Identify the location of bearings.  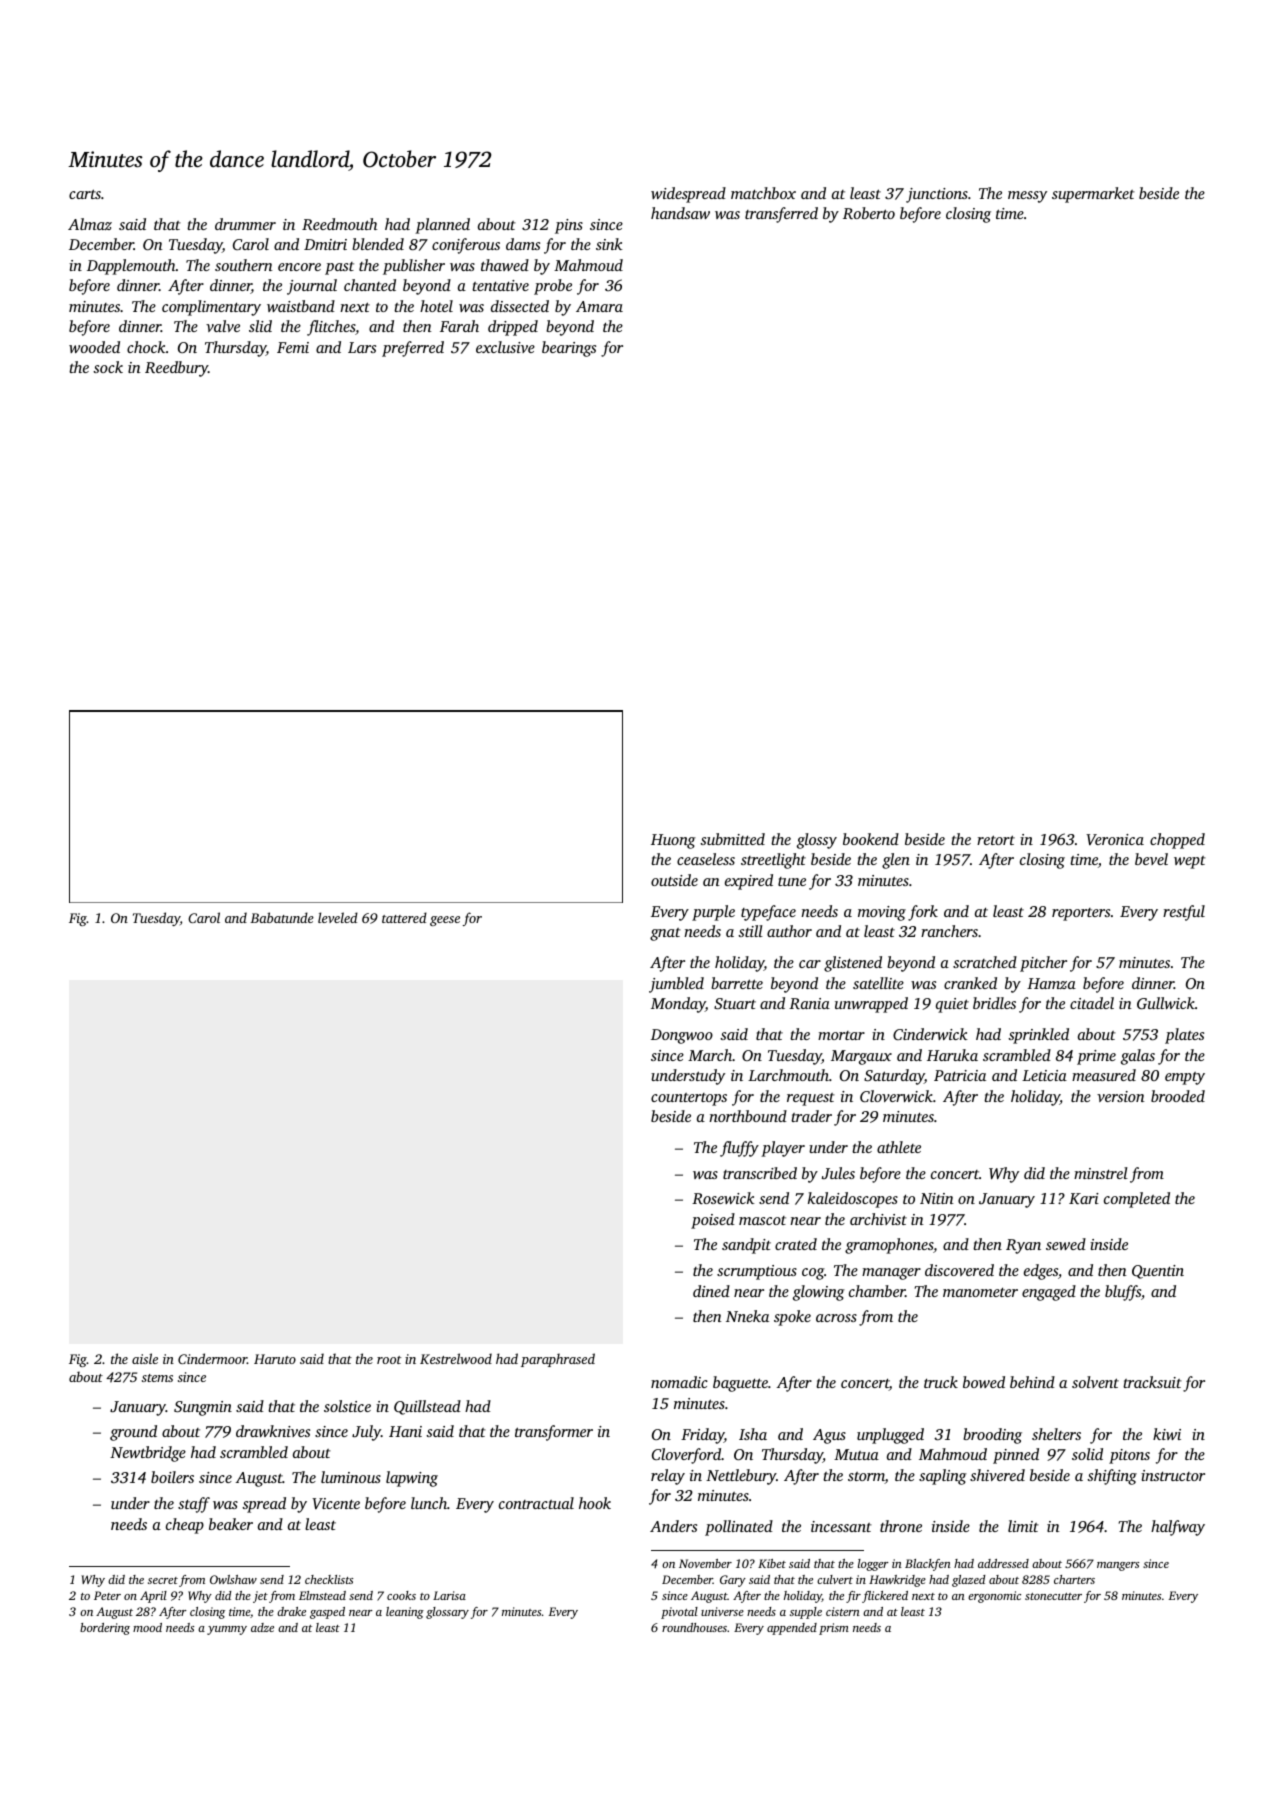
(569, 349).
